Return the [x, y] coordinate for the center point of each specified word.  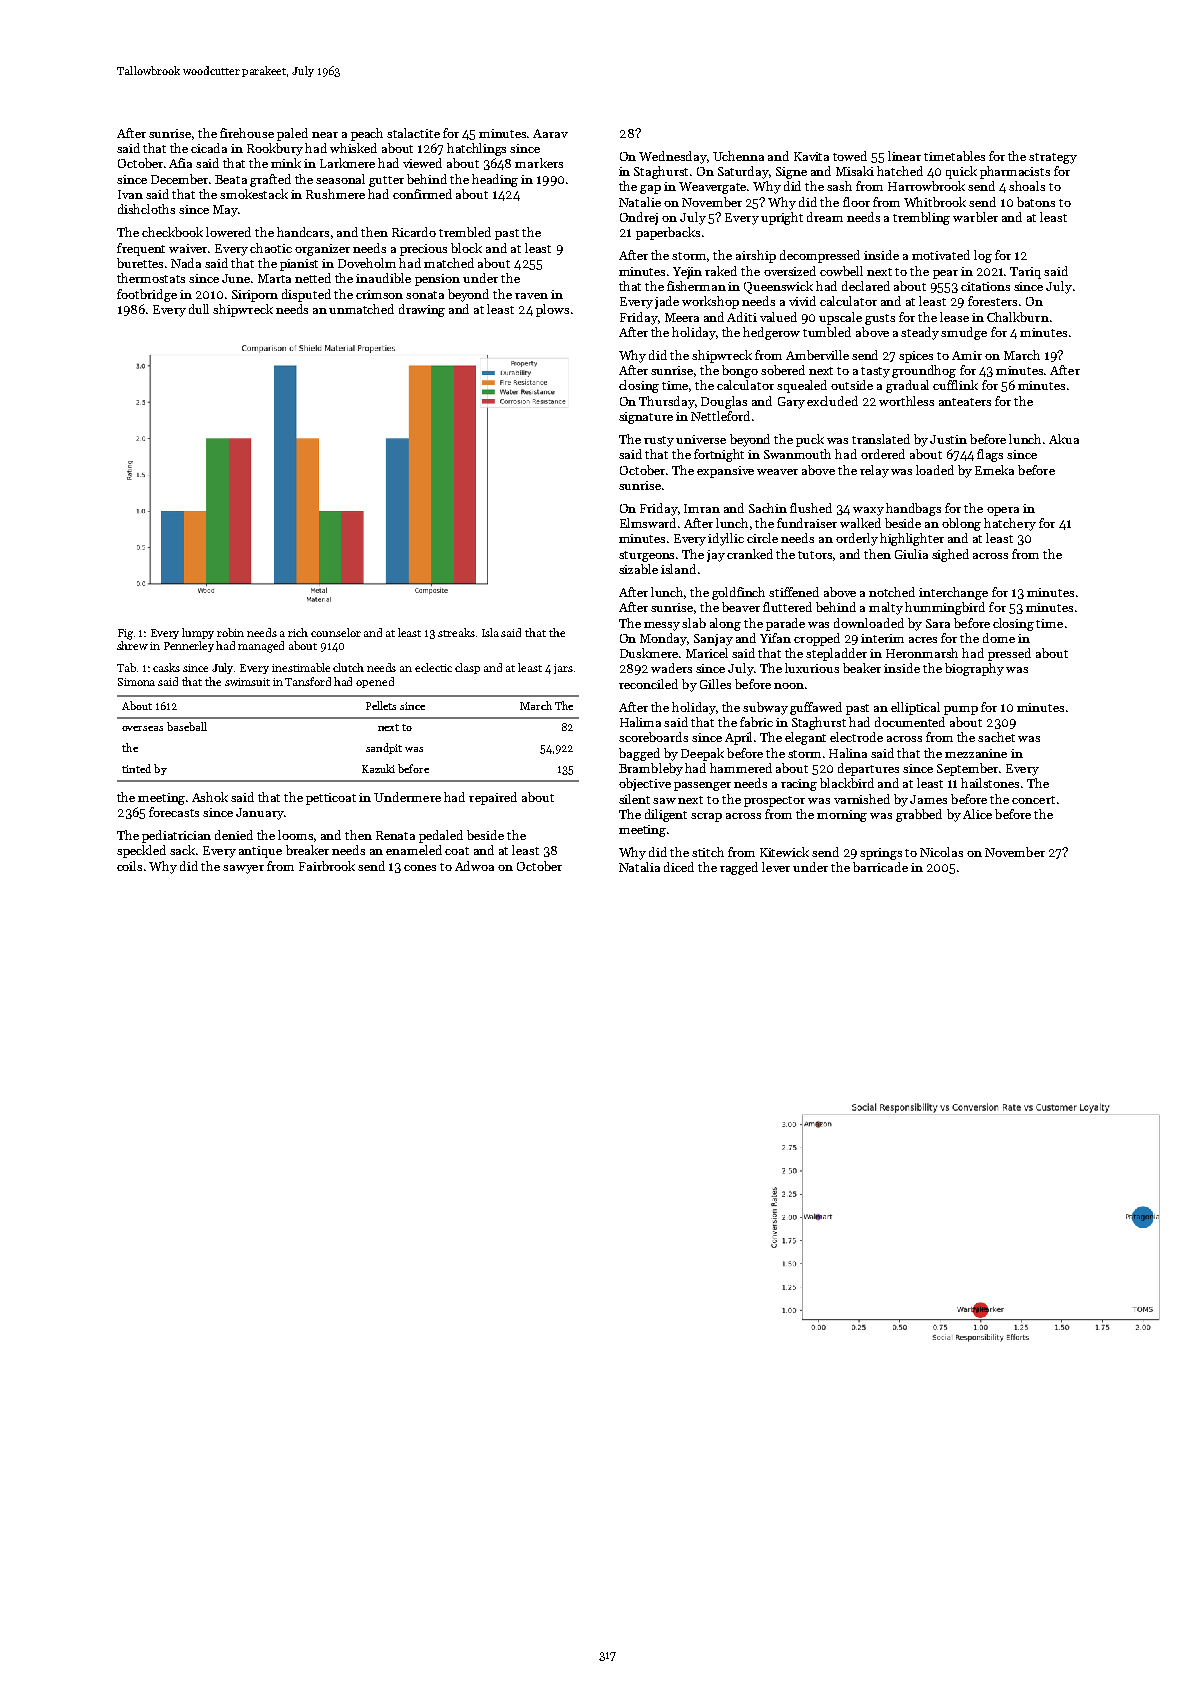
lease [954, 317]
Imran [702, 508]
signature [646, 418]
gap [650, 189]
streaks [456, 632]
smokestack [254, 194]
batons [1036, 202]
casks [166, 667]
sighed [950, 555]
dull [199, 309]
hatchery [1010, 524]
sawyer [243, 869]
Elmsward [648, 523]
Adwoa [474, 866]
